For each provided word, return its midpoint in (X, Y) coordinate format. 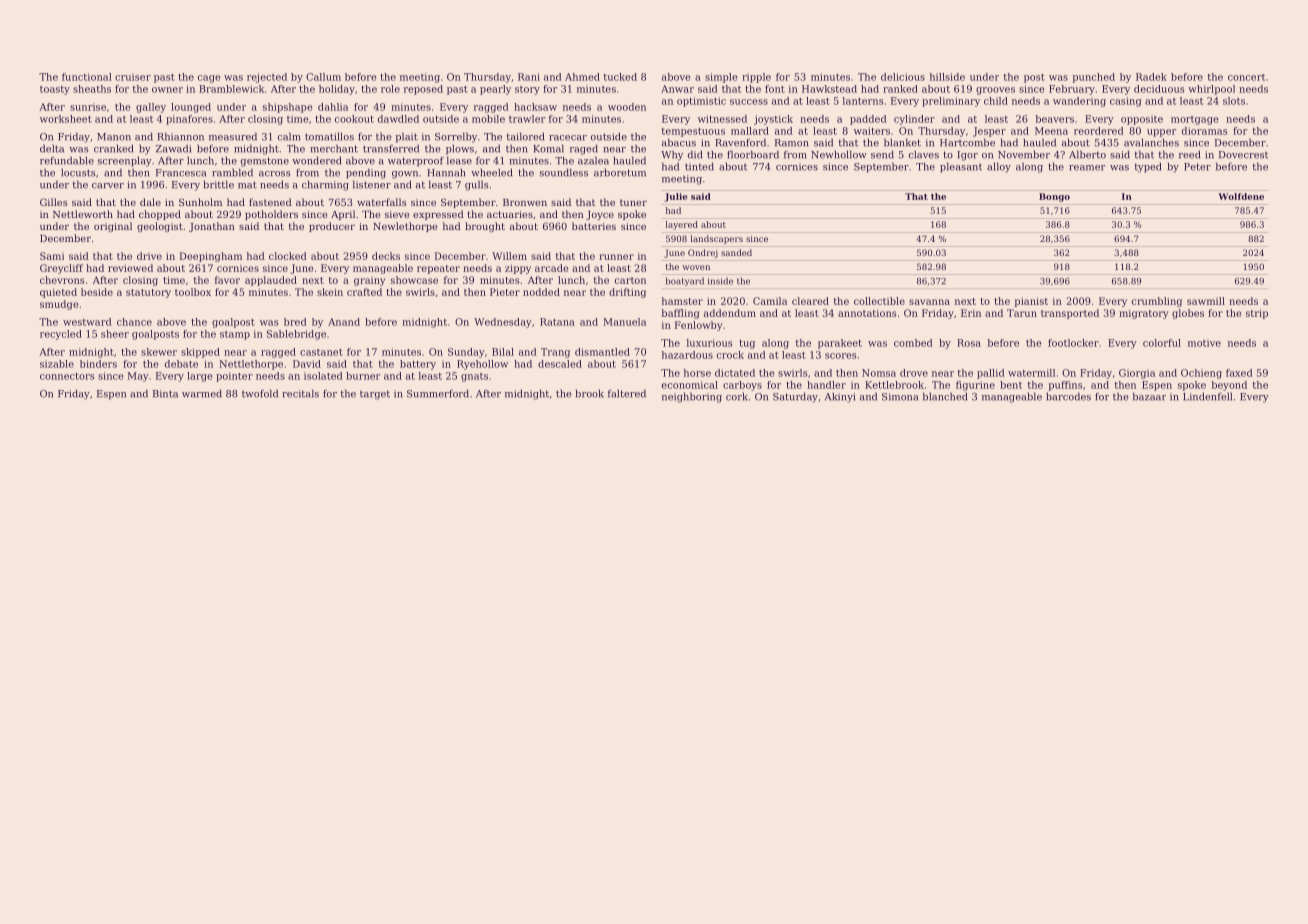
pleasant (961, 167)
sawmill (1206, 301)
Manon (114, 137)
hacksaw (535, 107)
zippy (518, 269)
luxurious (709, 343)
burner (363, 376)
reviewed (130, 268)
